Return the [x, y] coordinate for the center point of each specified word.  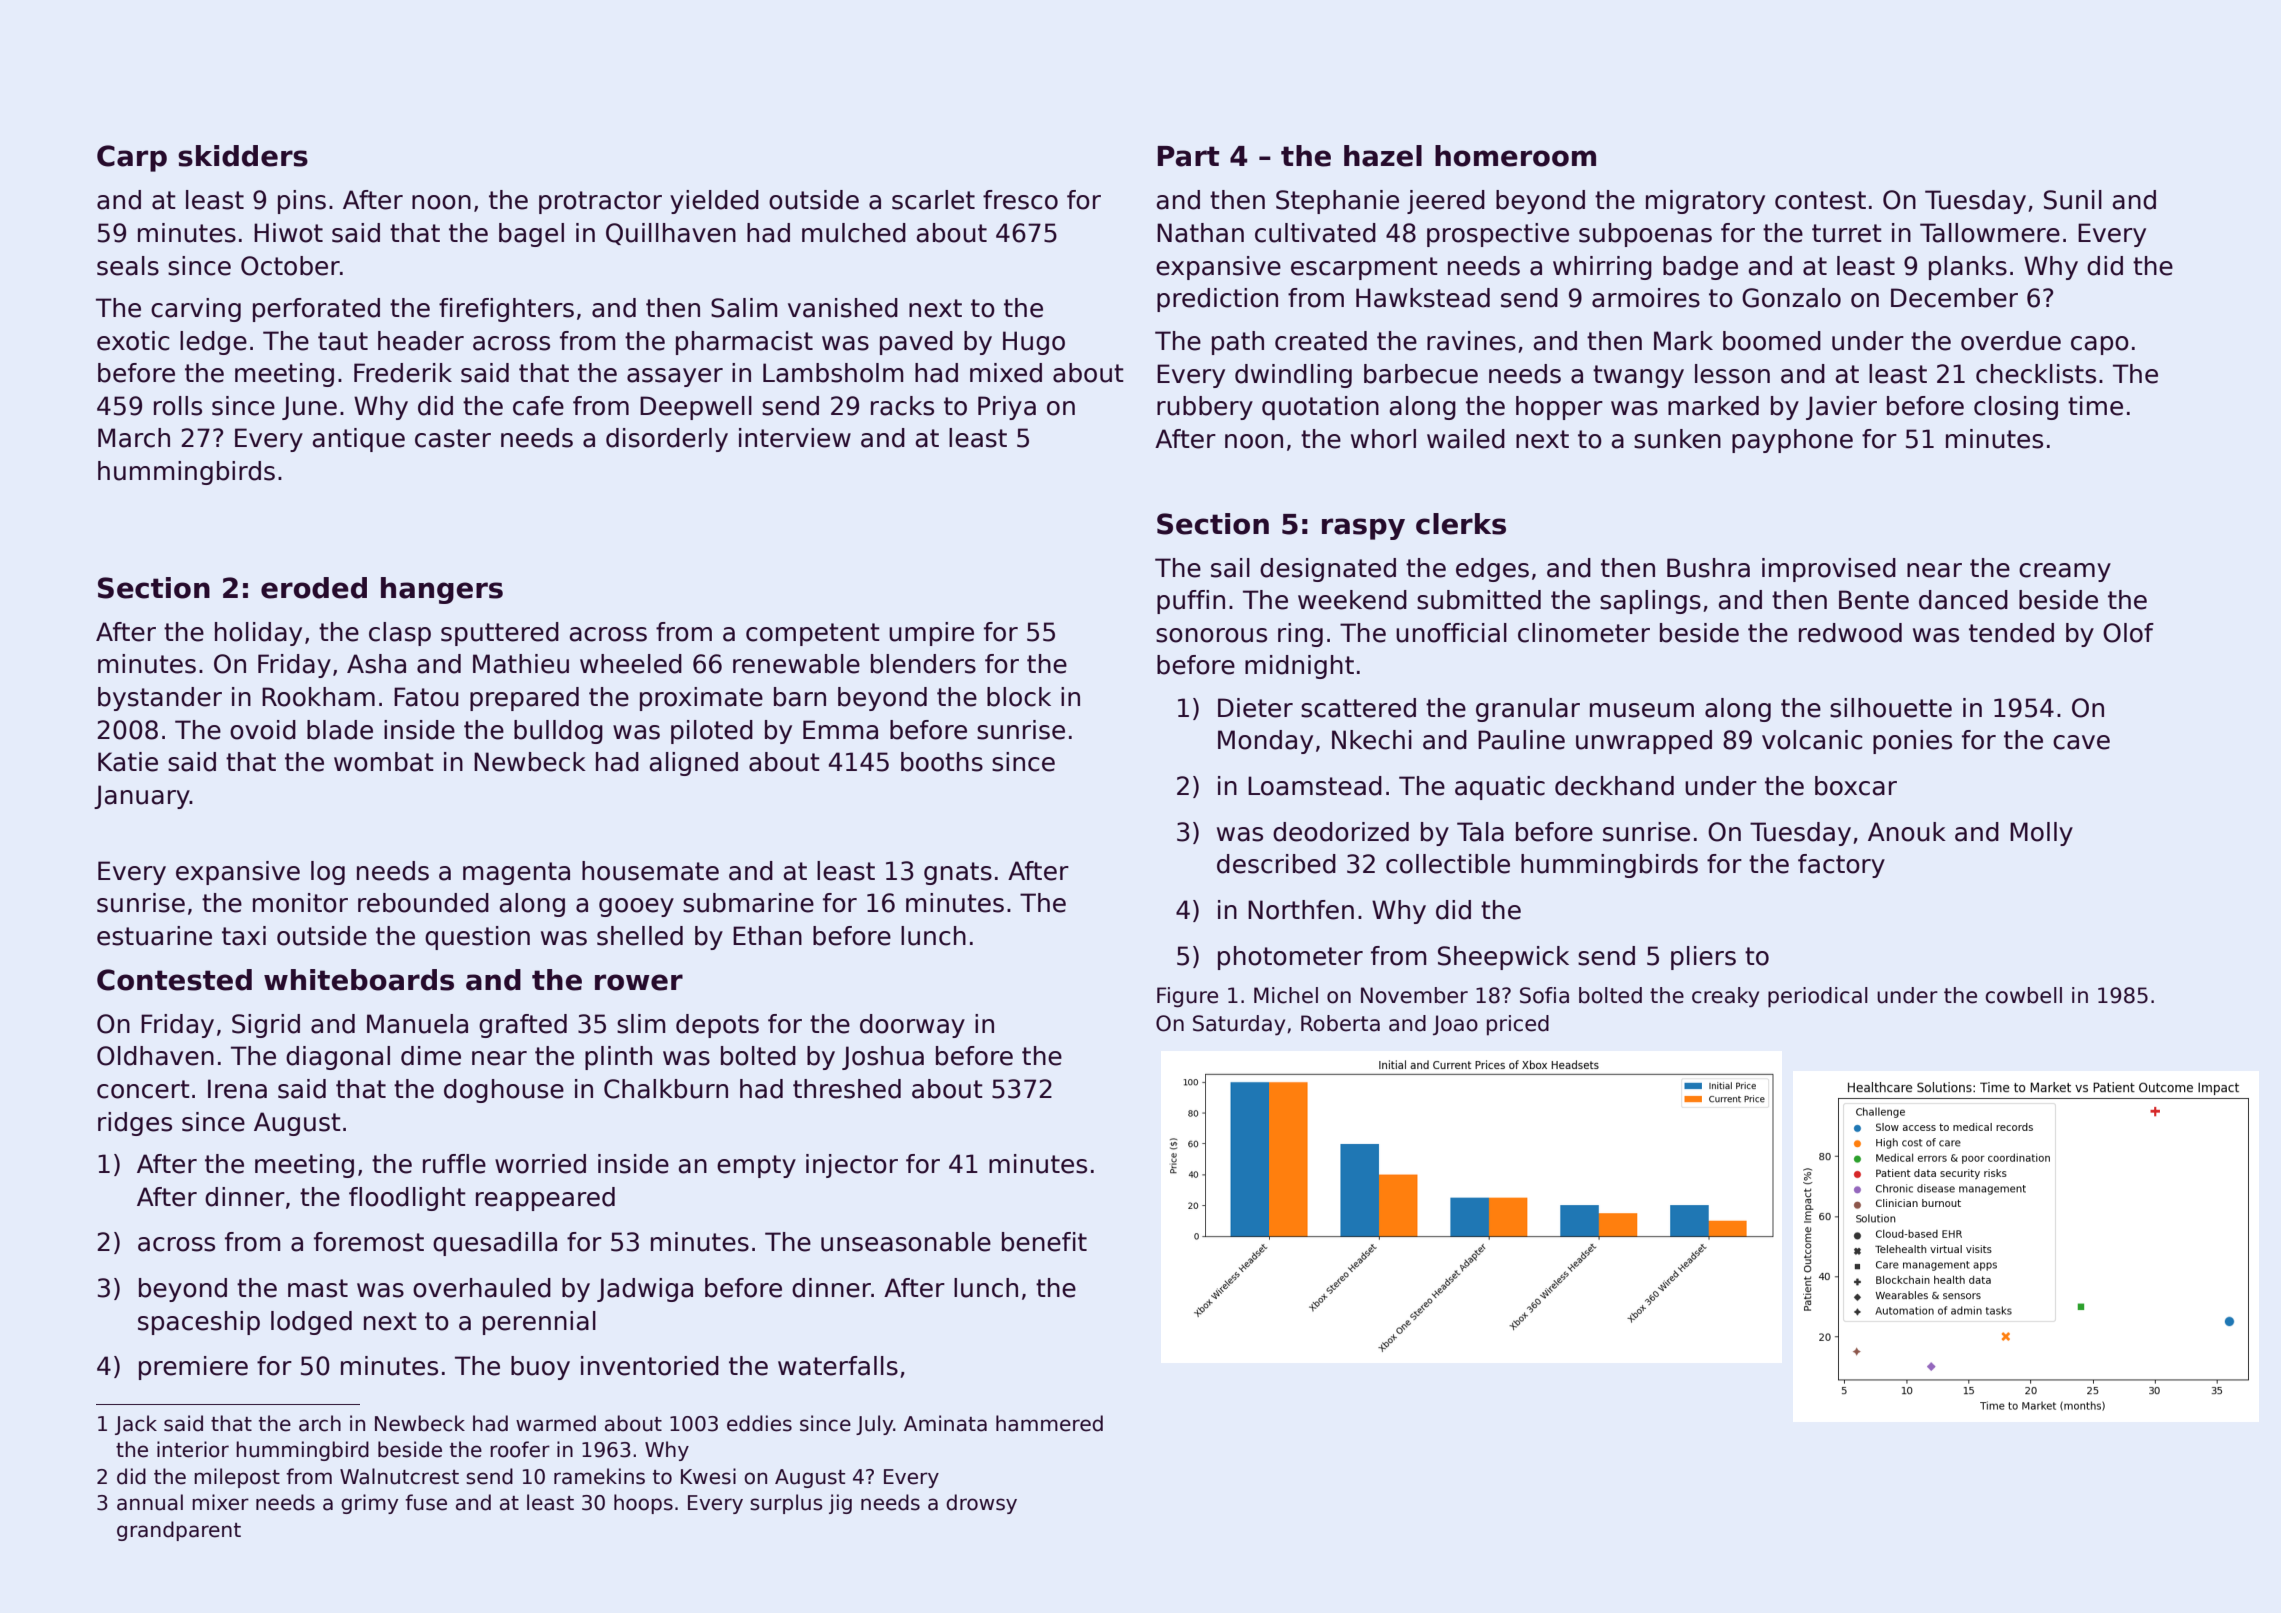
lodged [311, 1323]
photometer [1290, 958]
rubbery [1205, 408]
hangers [442, 590]
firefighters [506, 310]
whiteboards [359, 980]
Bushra [1708, 568]
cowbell [2023, 995]
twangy [1638, 376]
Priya [1007, 408]
